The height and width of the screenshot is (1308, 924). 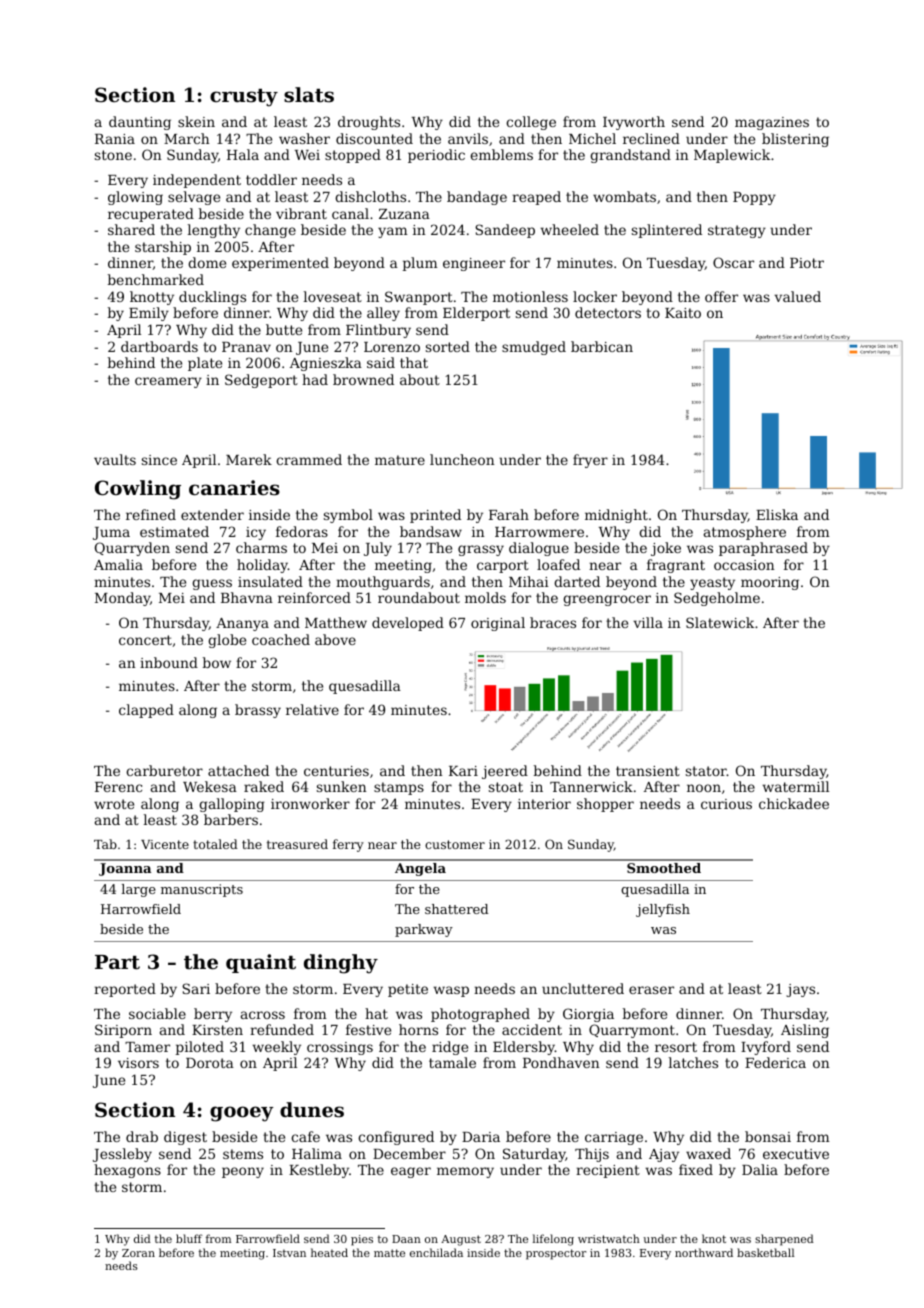 I want to click on college, so click(x=531, y=123).
